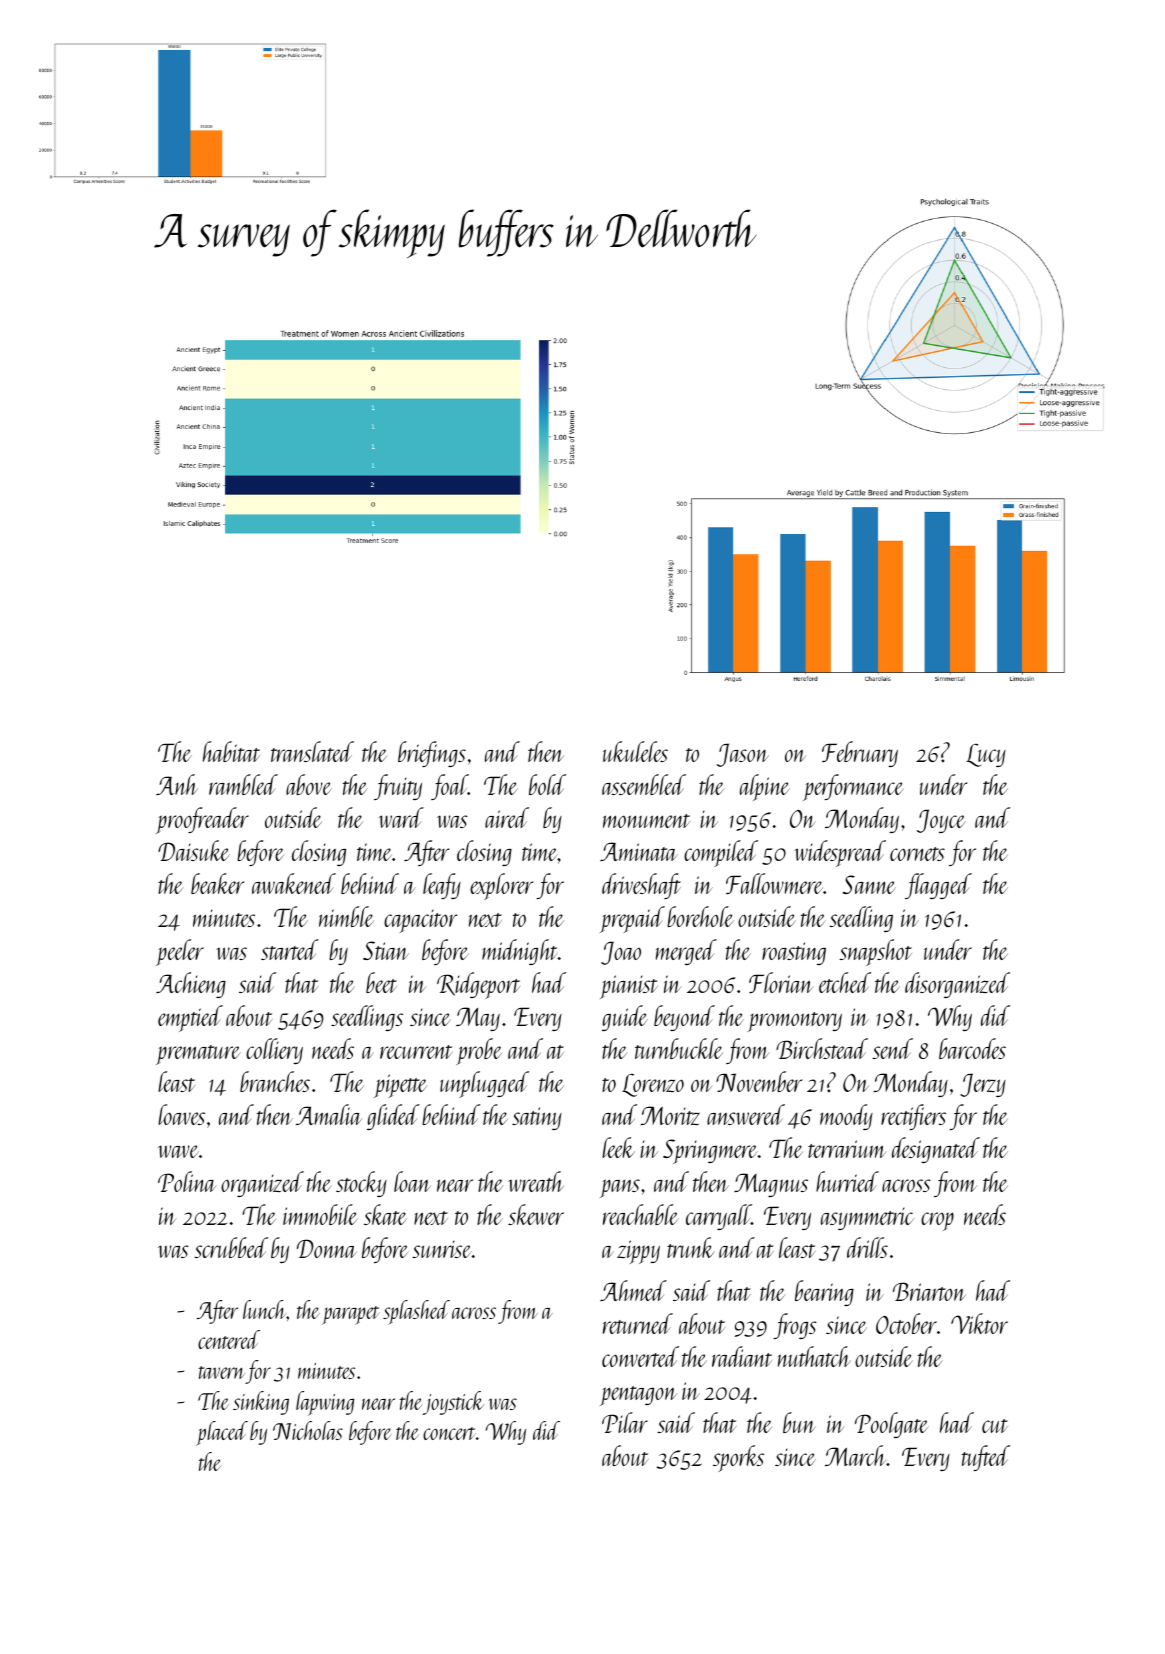 Image resolution: width=1165 pixels, height=1654 pixels. Describe the element at coordinates (639, 851) in the screenshot. I see `Aminata` at that location.
